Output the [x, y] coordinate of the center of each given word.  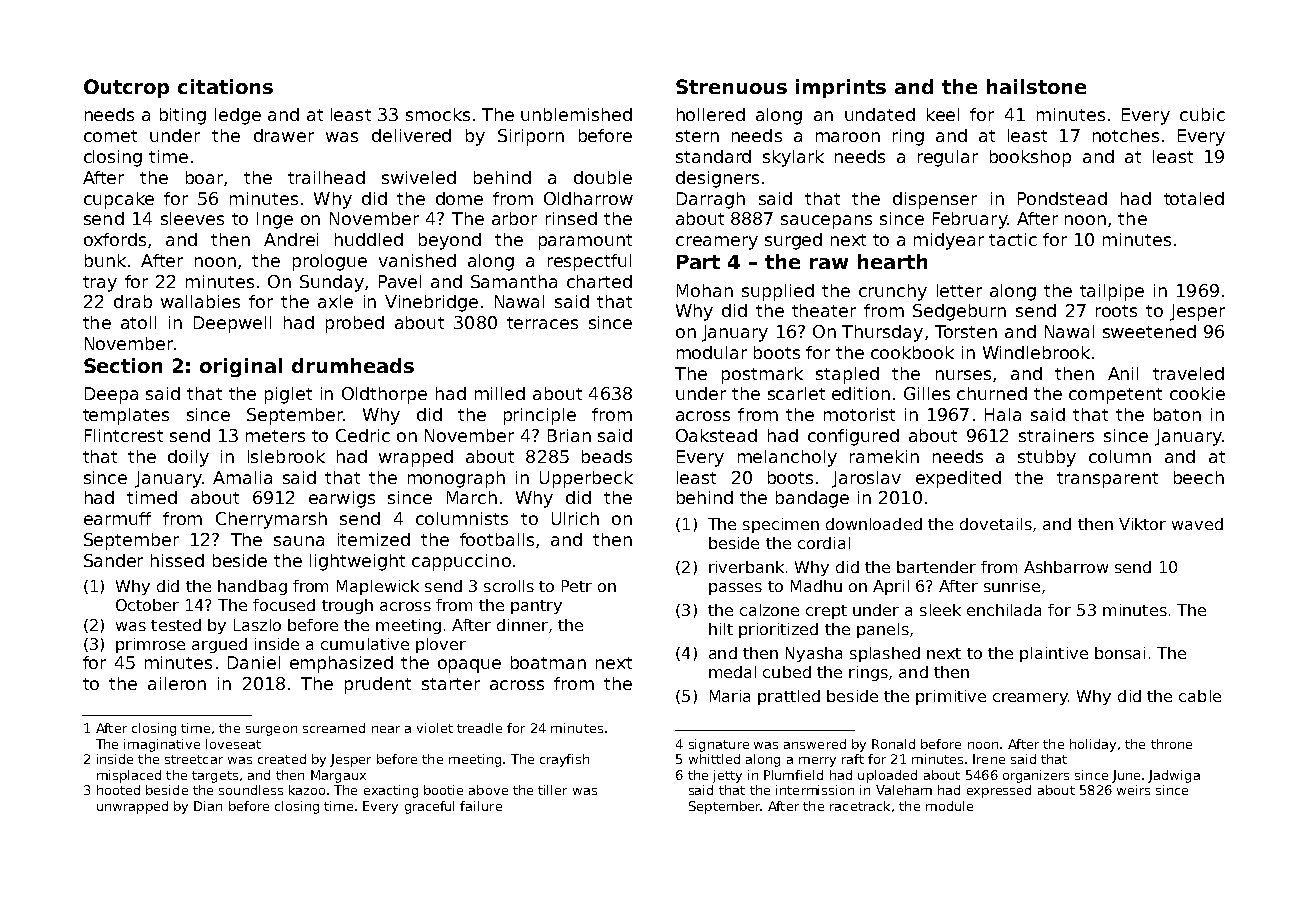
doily [188, 458]
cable [1200, 696]
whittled [714, 759]
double [603, 177]
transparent [1107, 480]
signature [719, 745]
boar [204, 177]
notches [1126, 135]
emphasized [341, 664]
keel [943, 114]
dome [459, 198]
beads [607, 456]
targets [215, 777]
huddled [369, 239]
